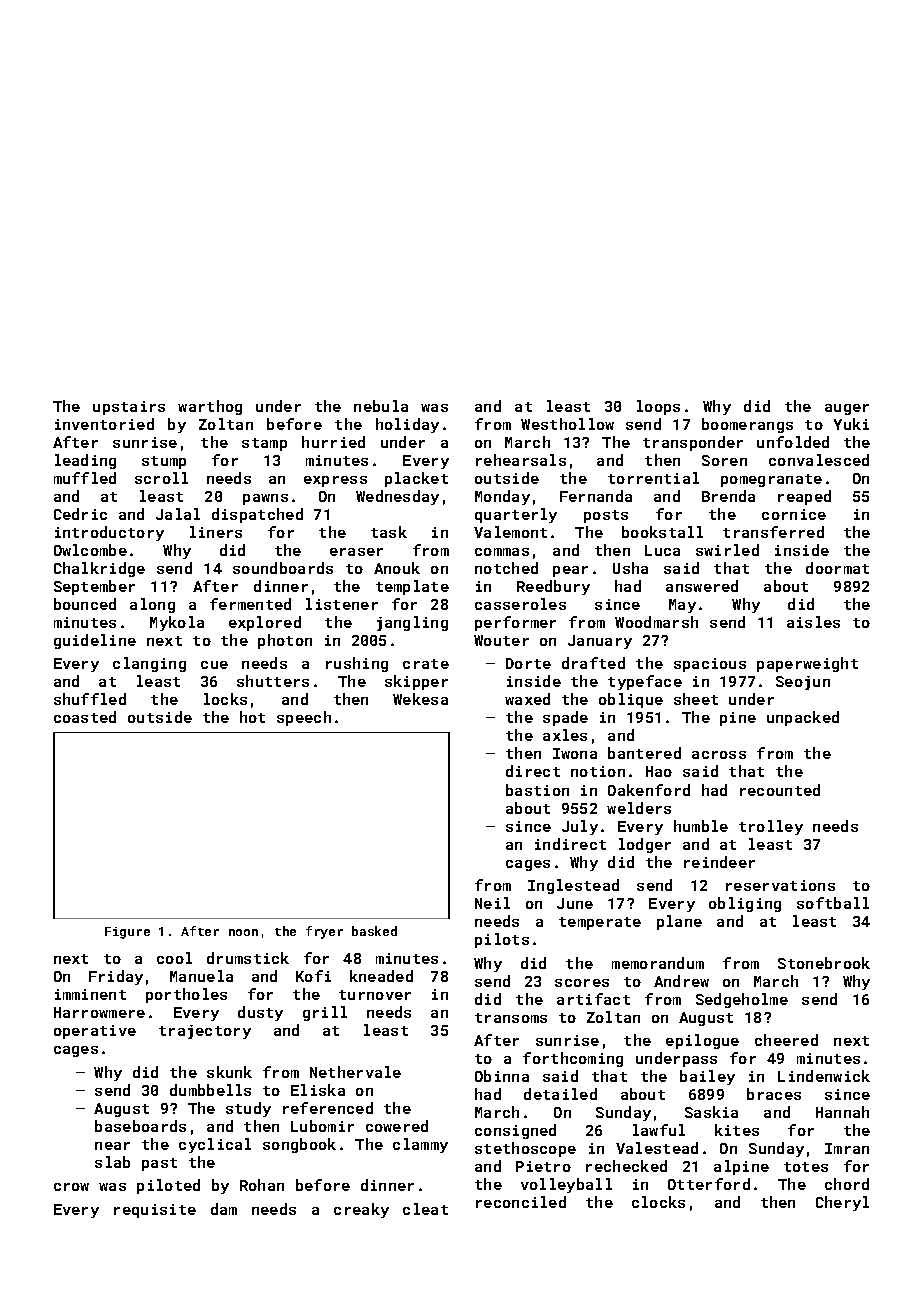 The width and height of the screenshot is (924, 1308). What do you see at coordinates (824, 1076) in the screenshot?
I see `Lindenwick` at bounding box center [824, 1076].
